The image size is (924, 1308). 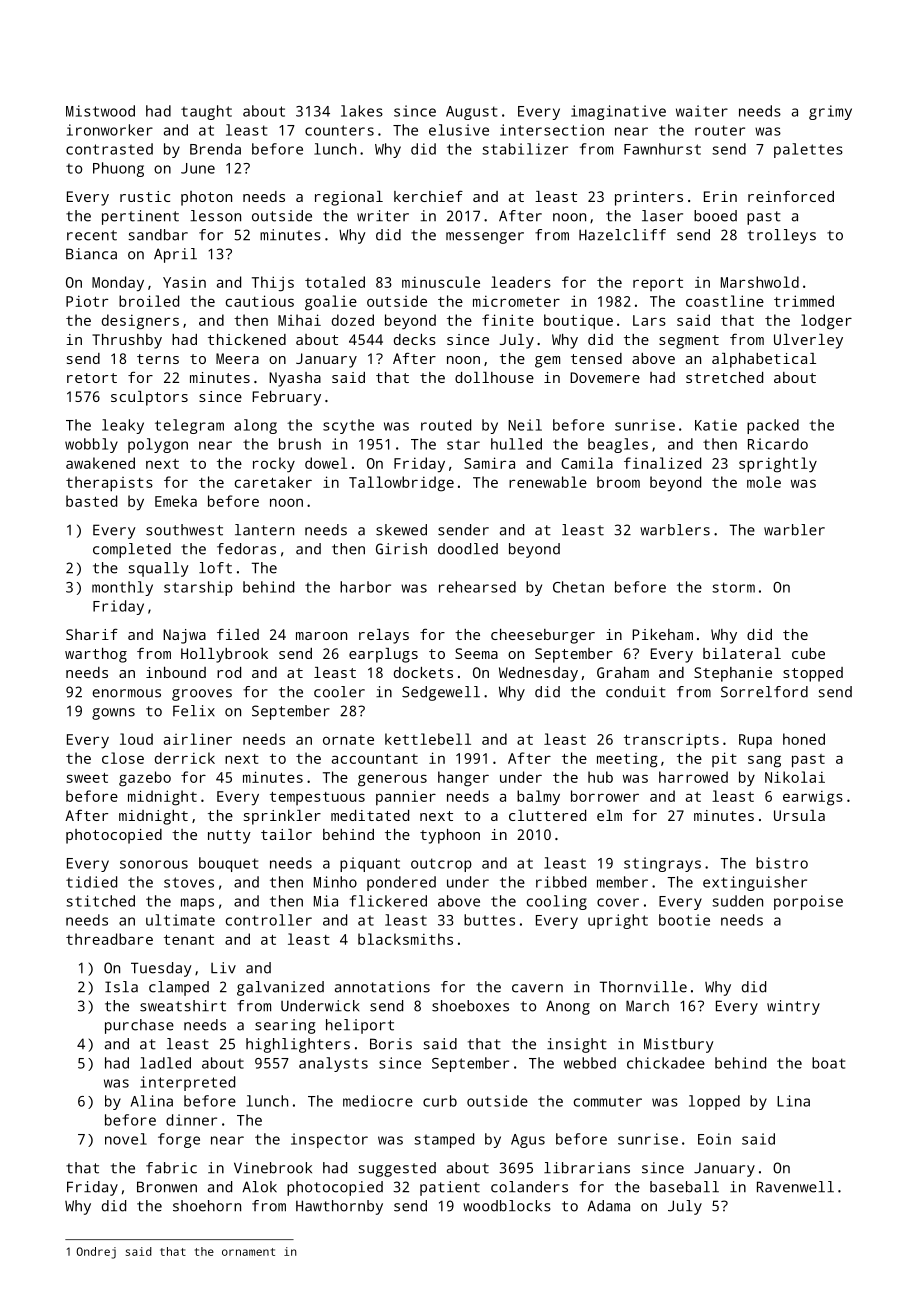 I want to click on Tallowbridge, so click(x=401, y=484).
